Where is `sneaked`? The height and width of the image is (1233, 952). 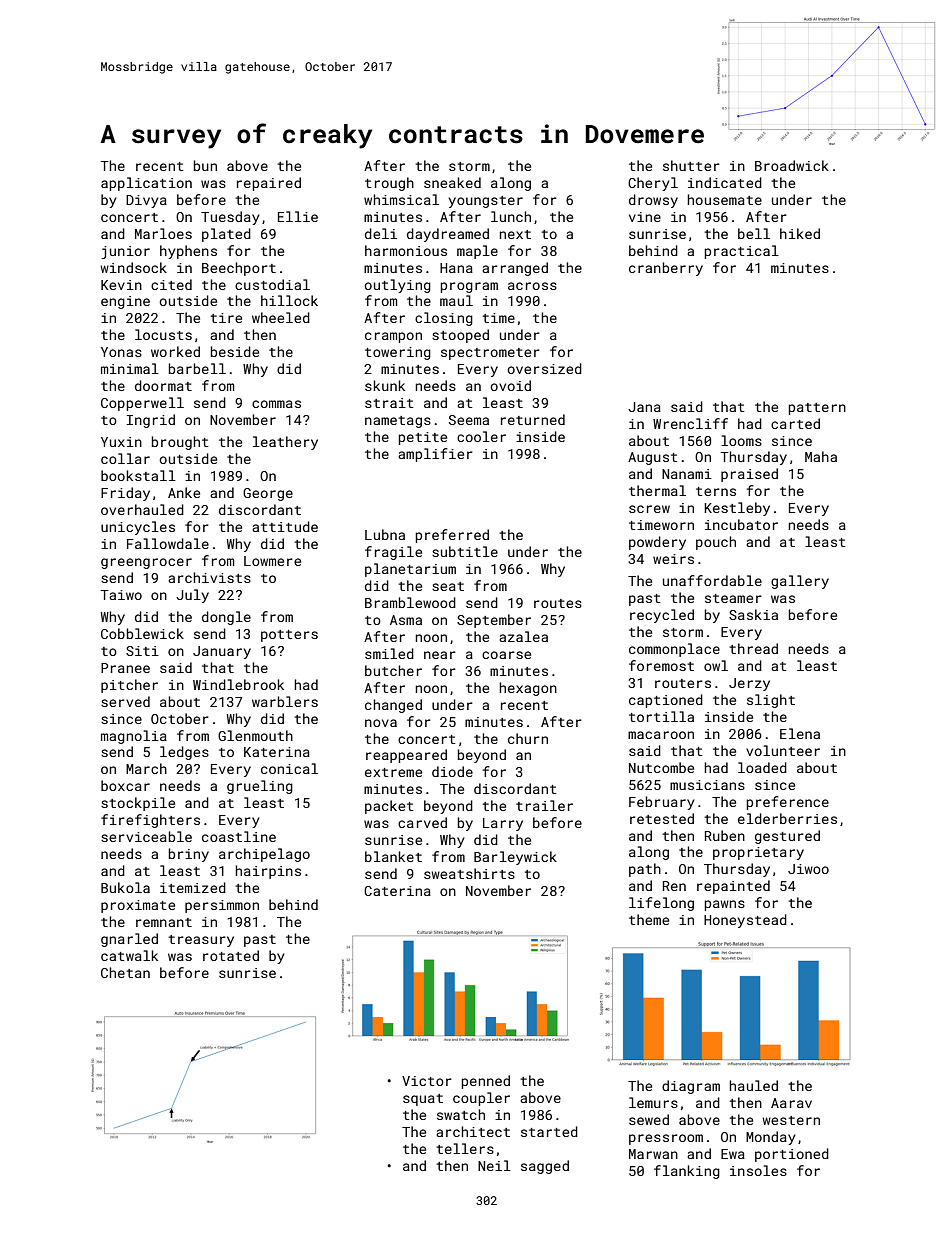
sneaked is located at coordinates (452, 182).
